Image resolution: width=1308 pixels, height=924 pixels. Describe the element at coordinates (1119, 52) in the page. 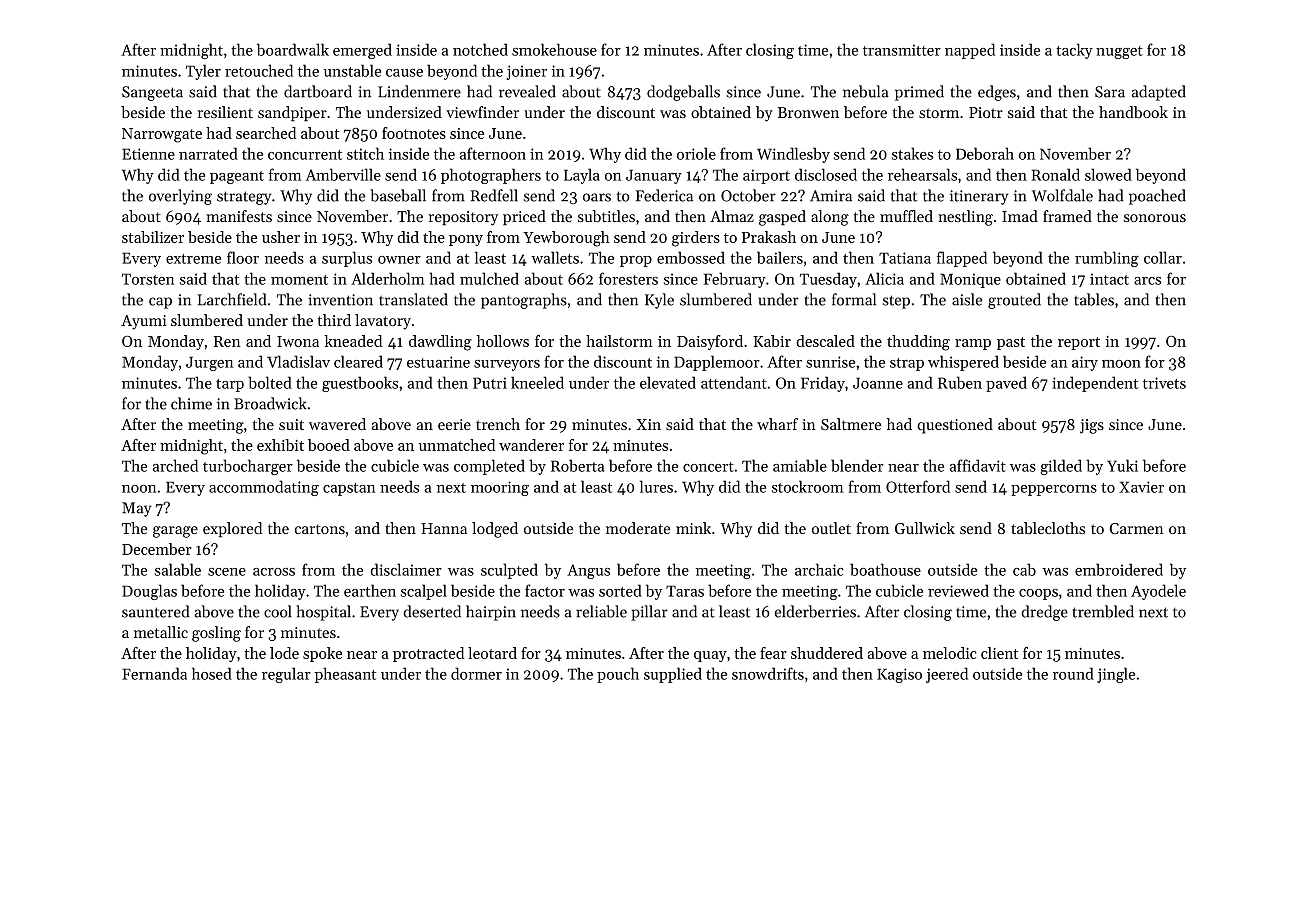

I see `nugget` at that location.
